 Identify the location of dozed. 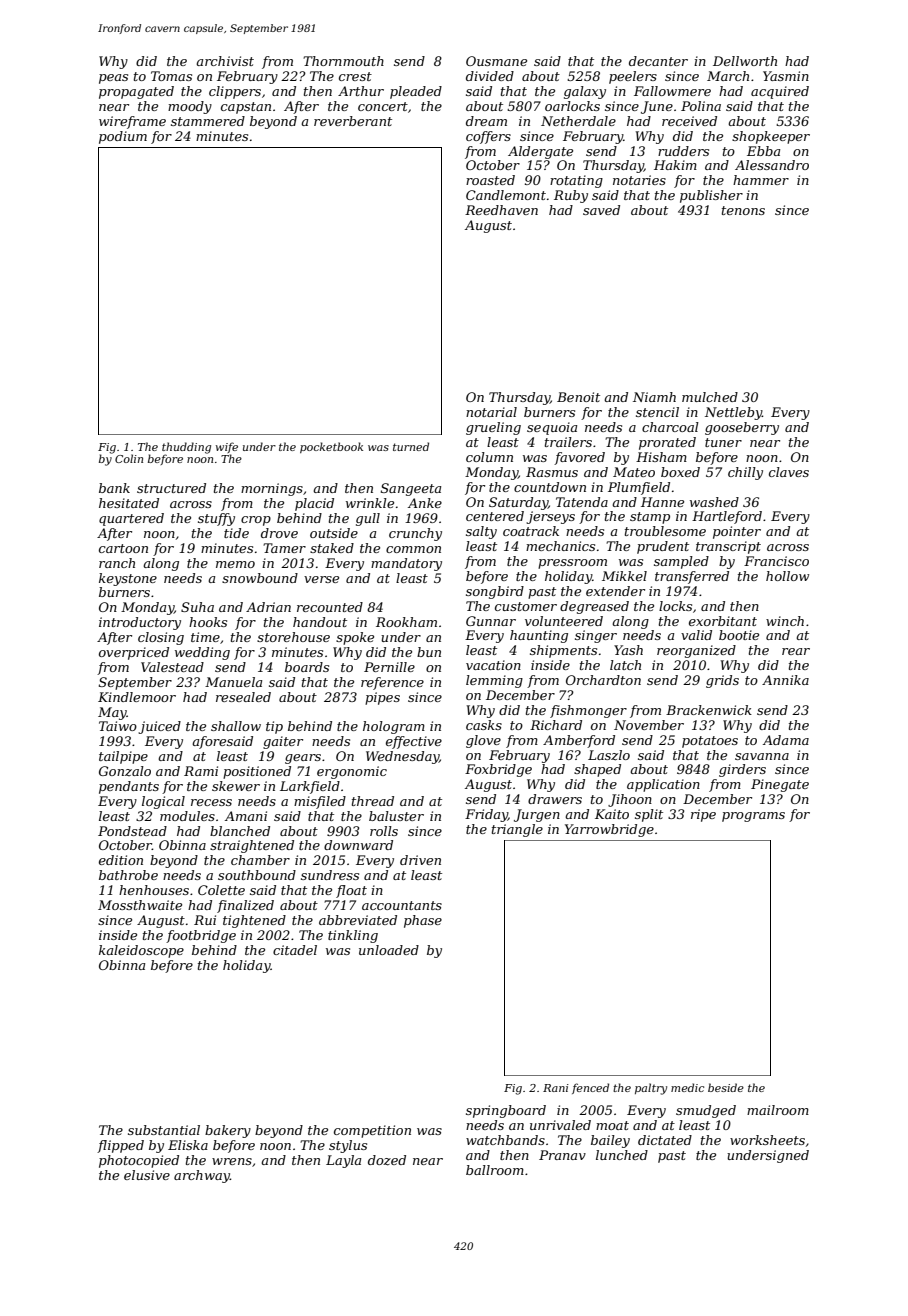
(387, 1160).
